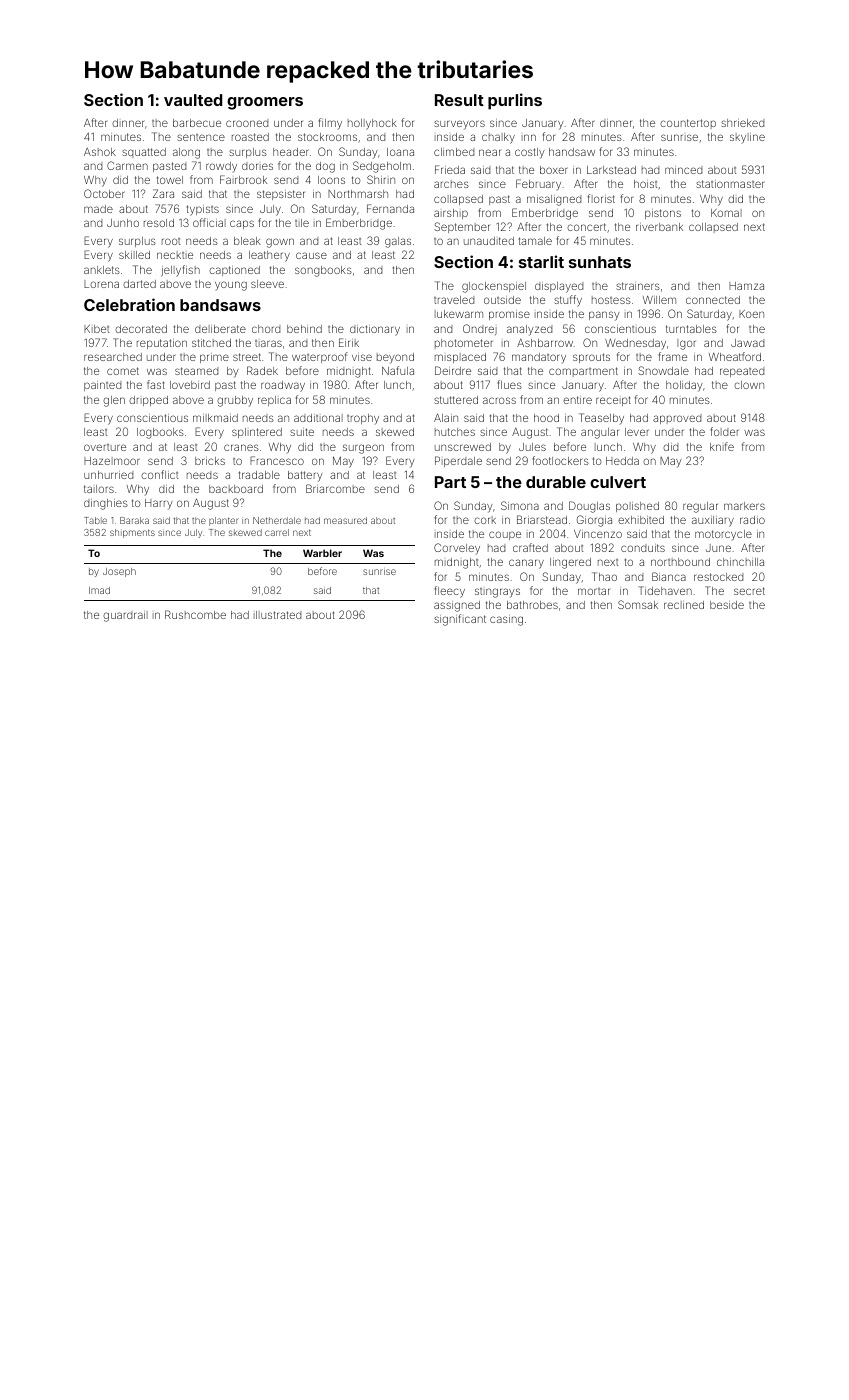  Describe the element at coordinates (494, 287) in the document. I see `glockenspiel` at that location.
